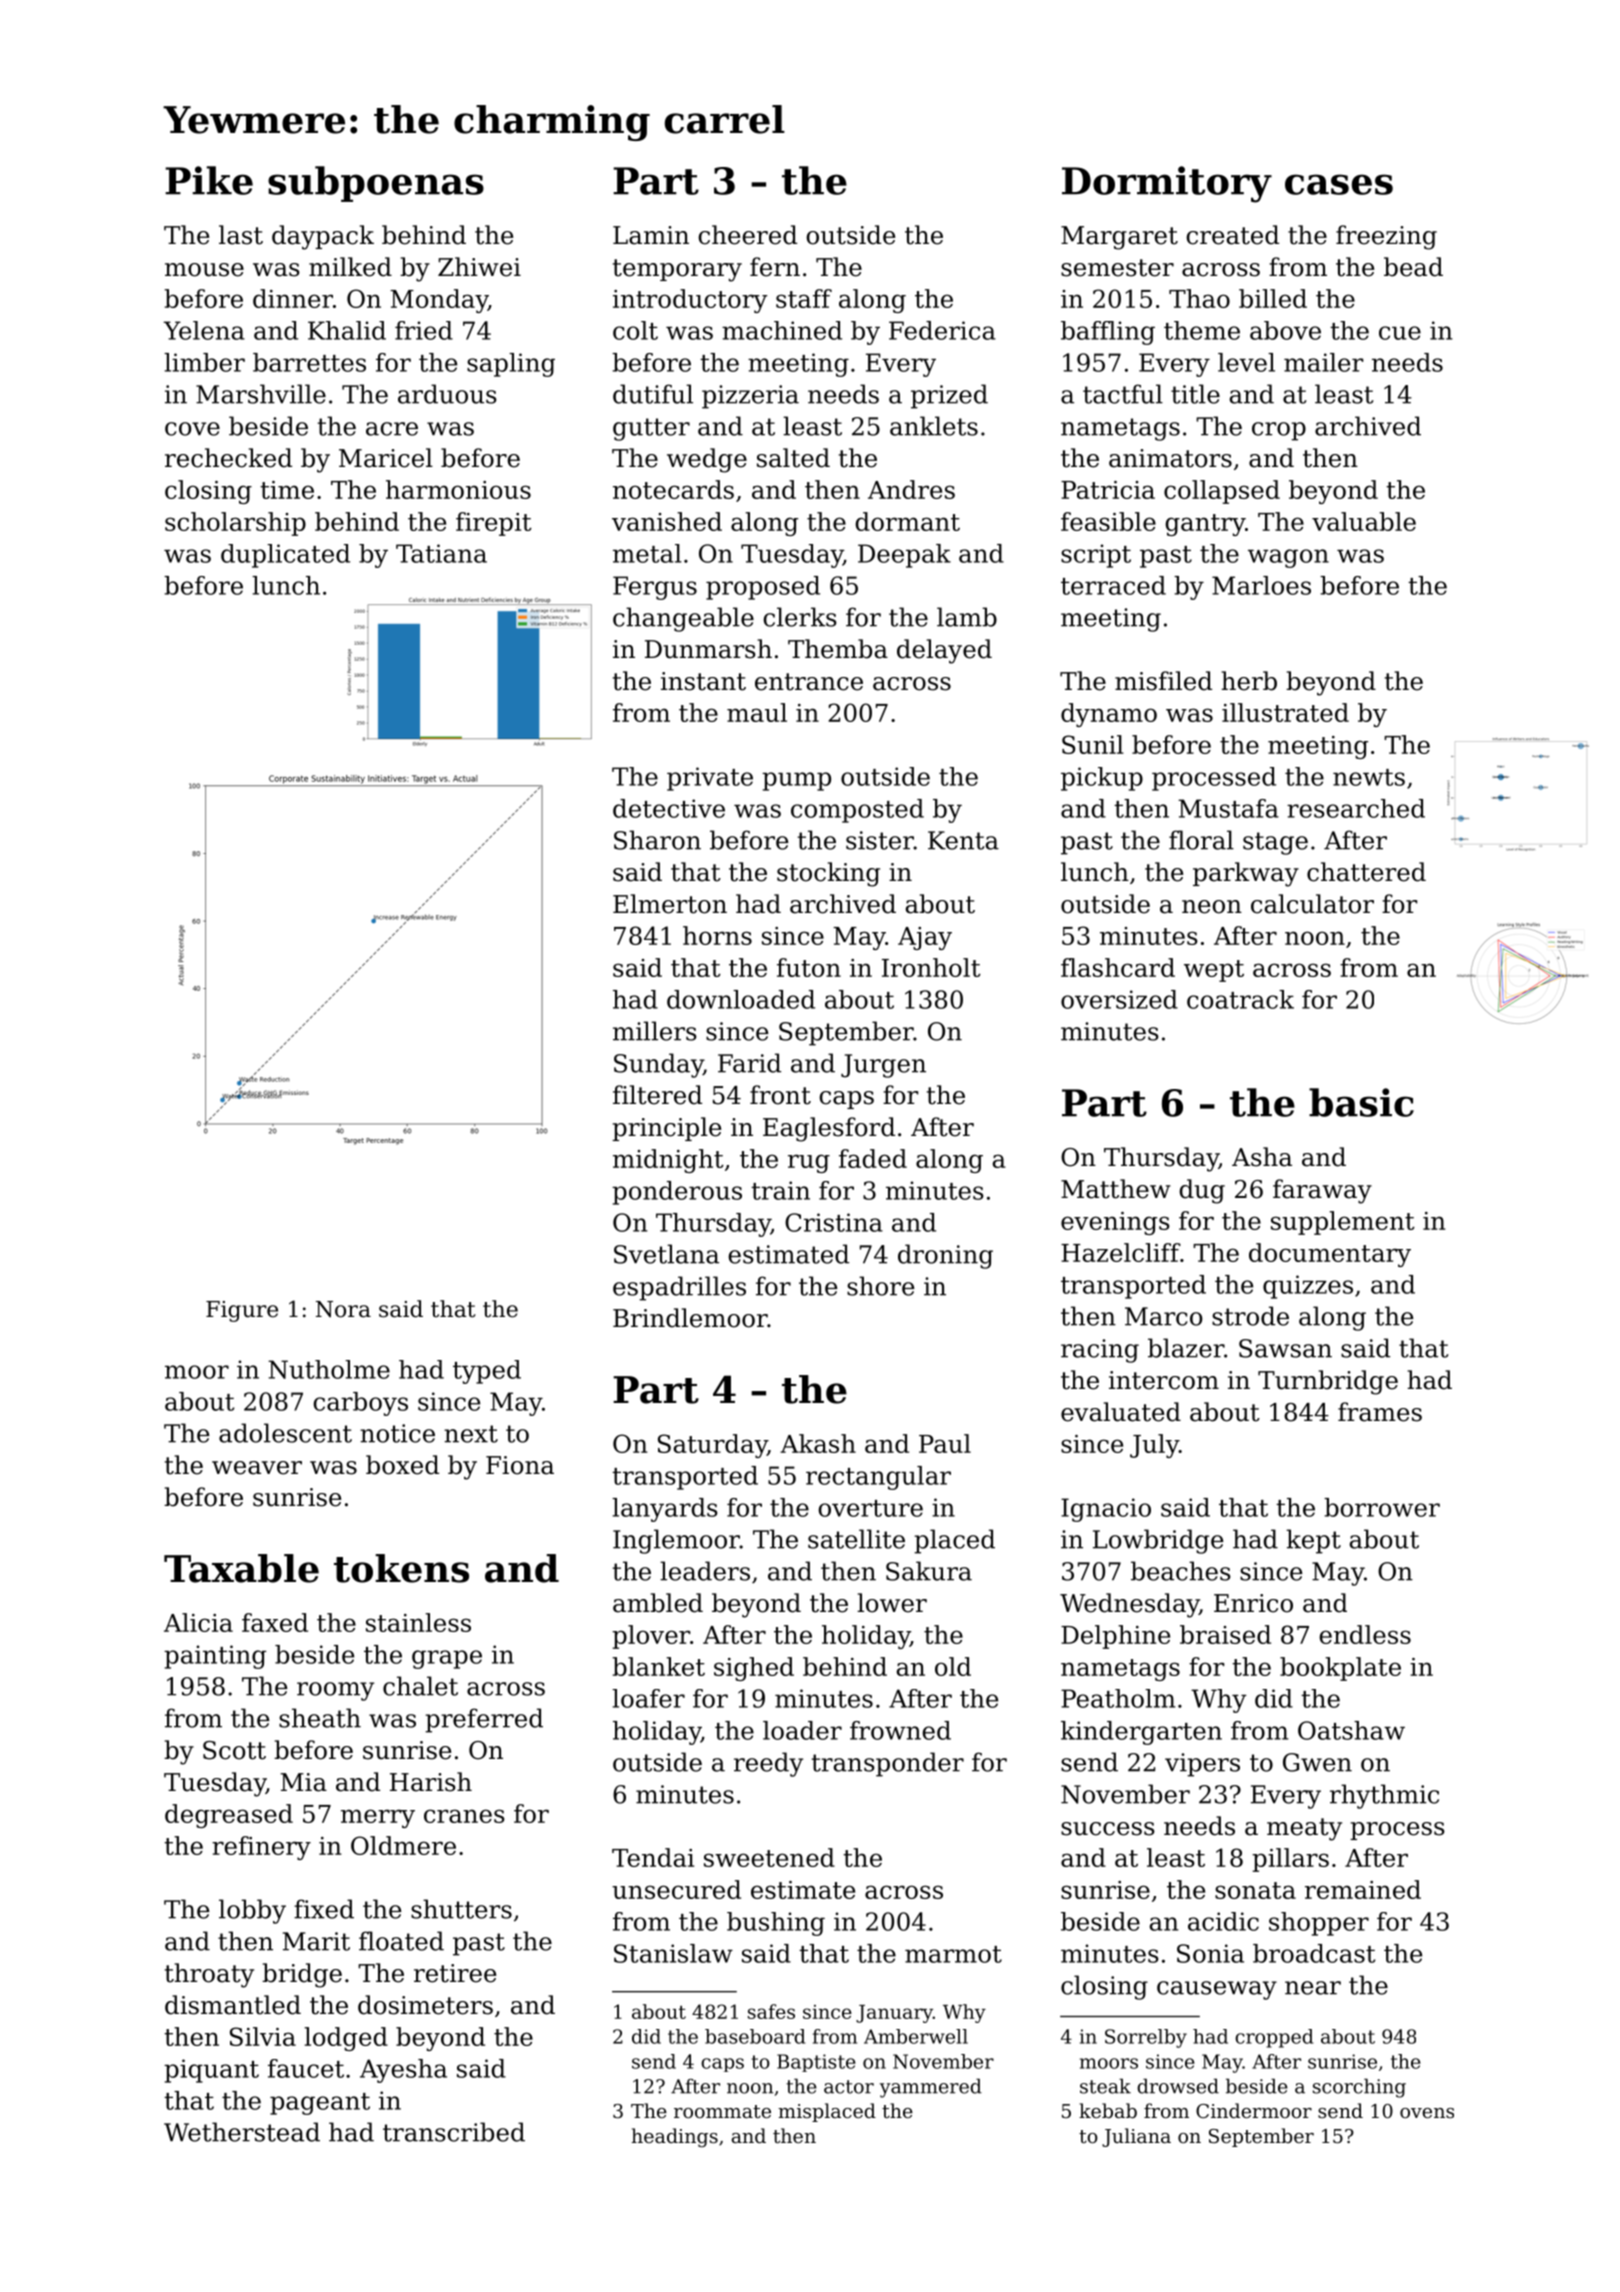 The image size is (1620, 2292). I want to click on endless, so click(1365, 1634).
